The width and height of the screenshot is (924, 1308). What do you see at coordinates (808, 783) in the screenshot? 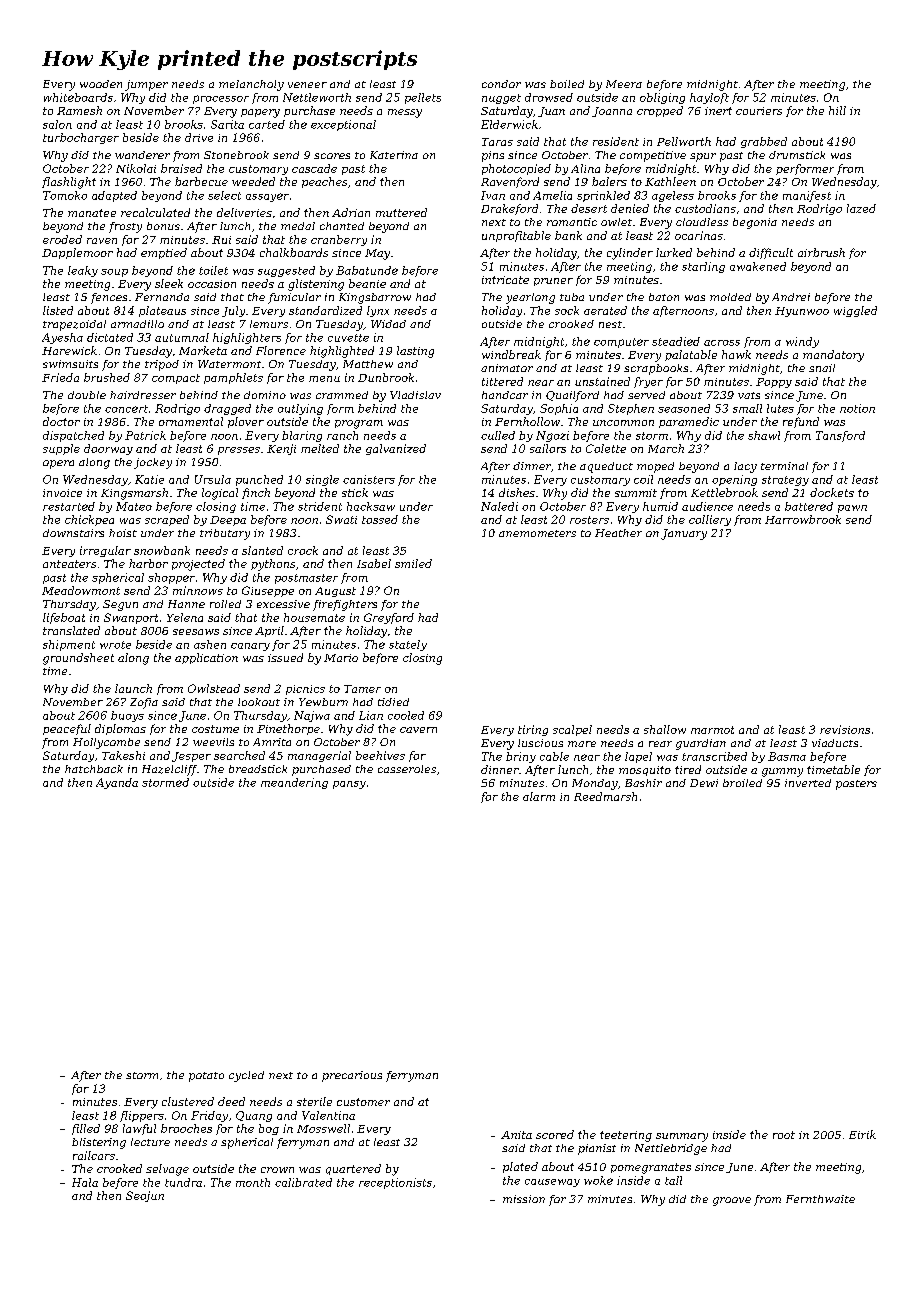
I see `inverted` at bounding box center [808, 783].
